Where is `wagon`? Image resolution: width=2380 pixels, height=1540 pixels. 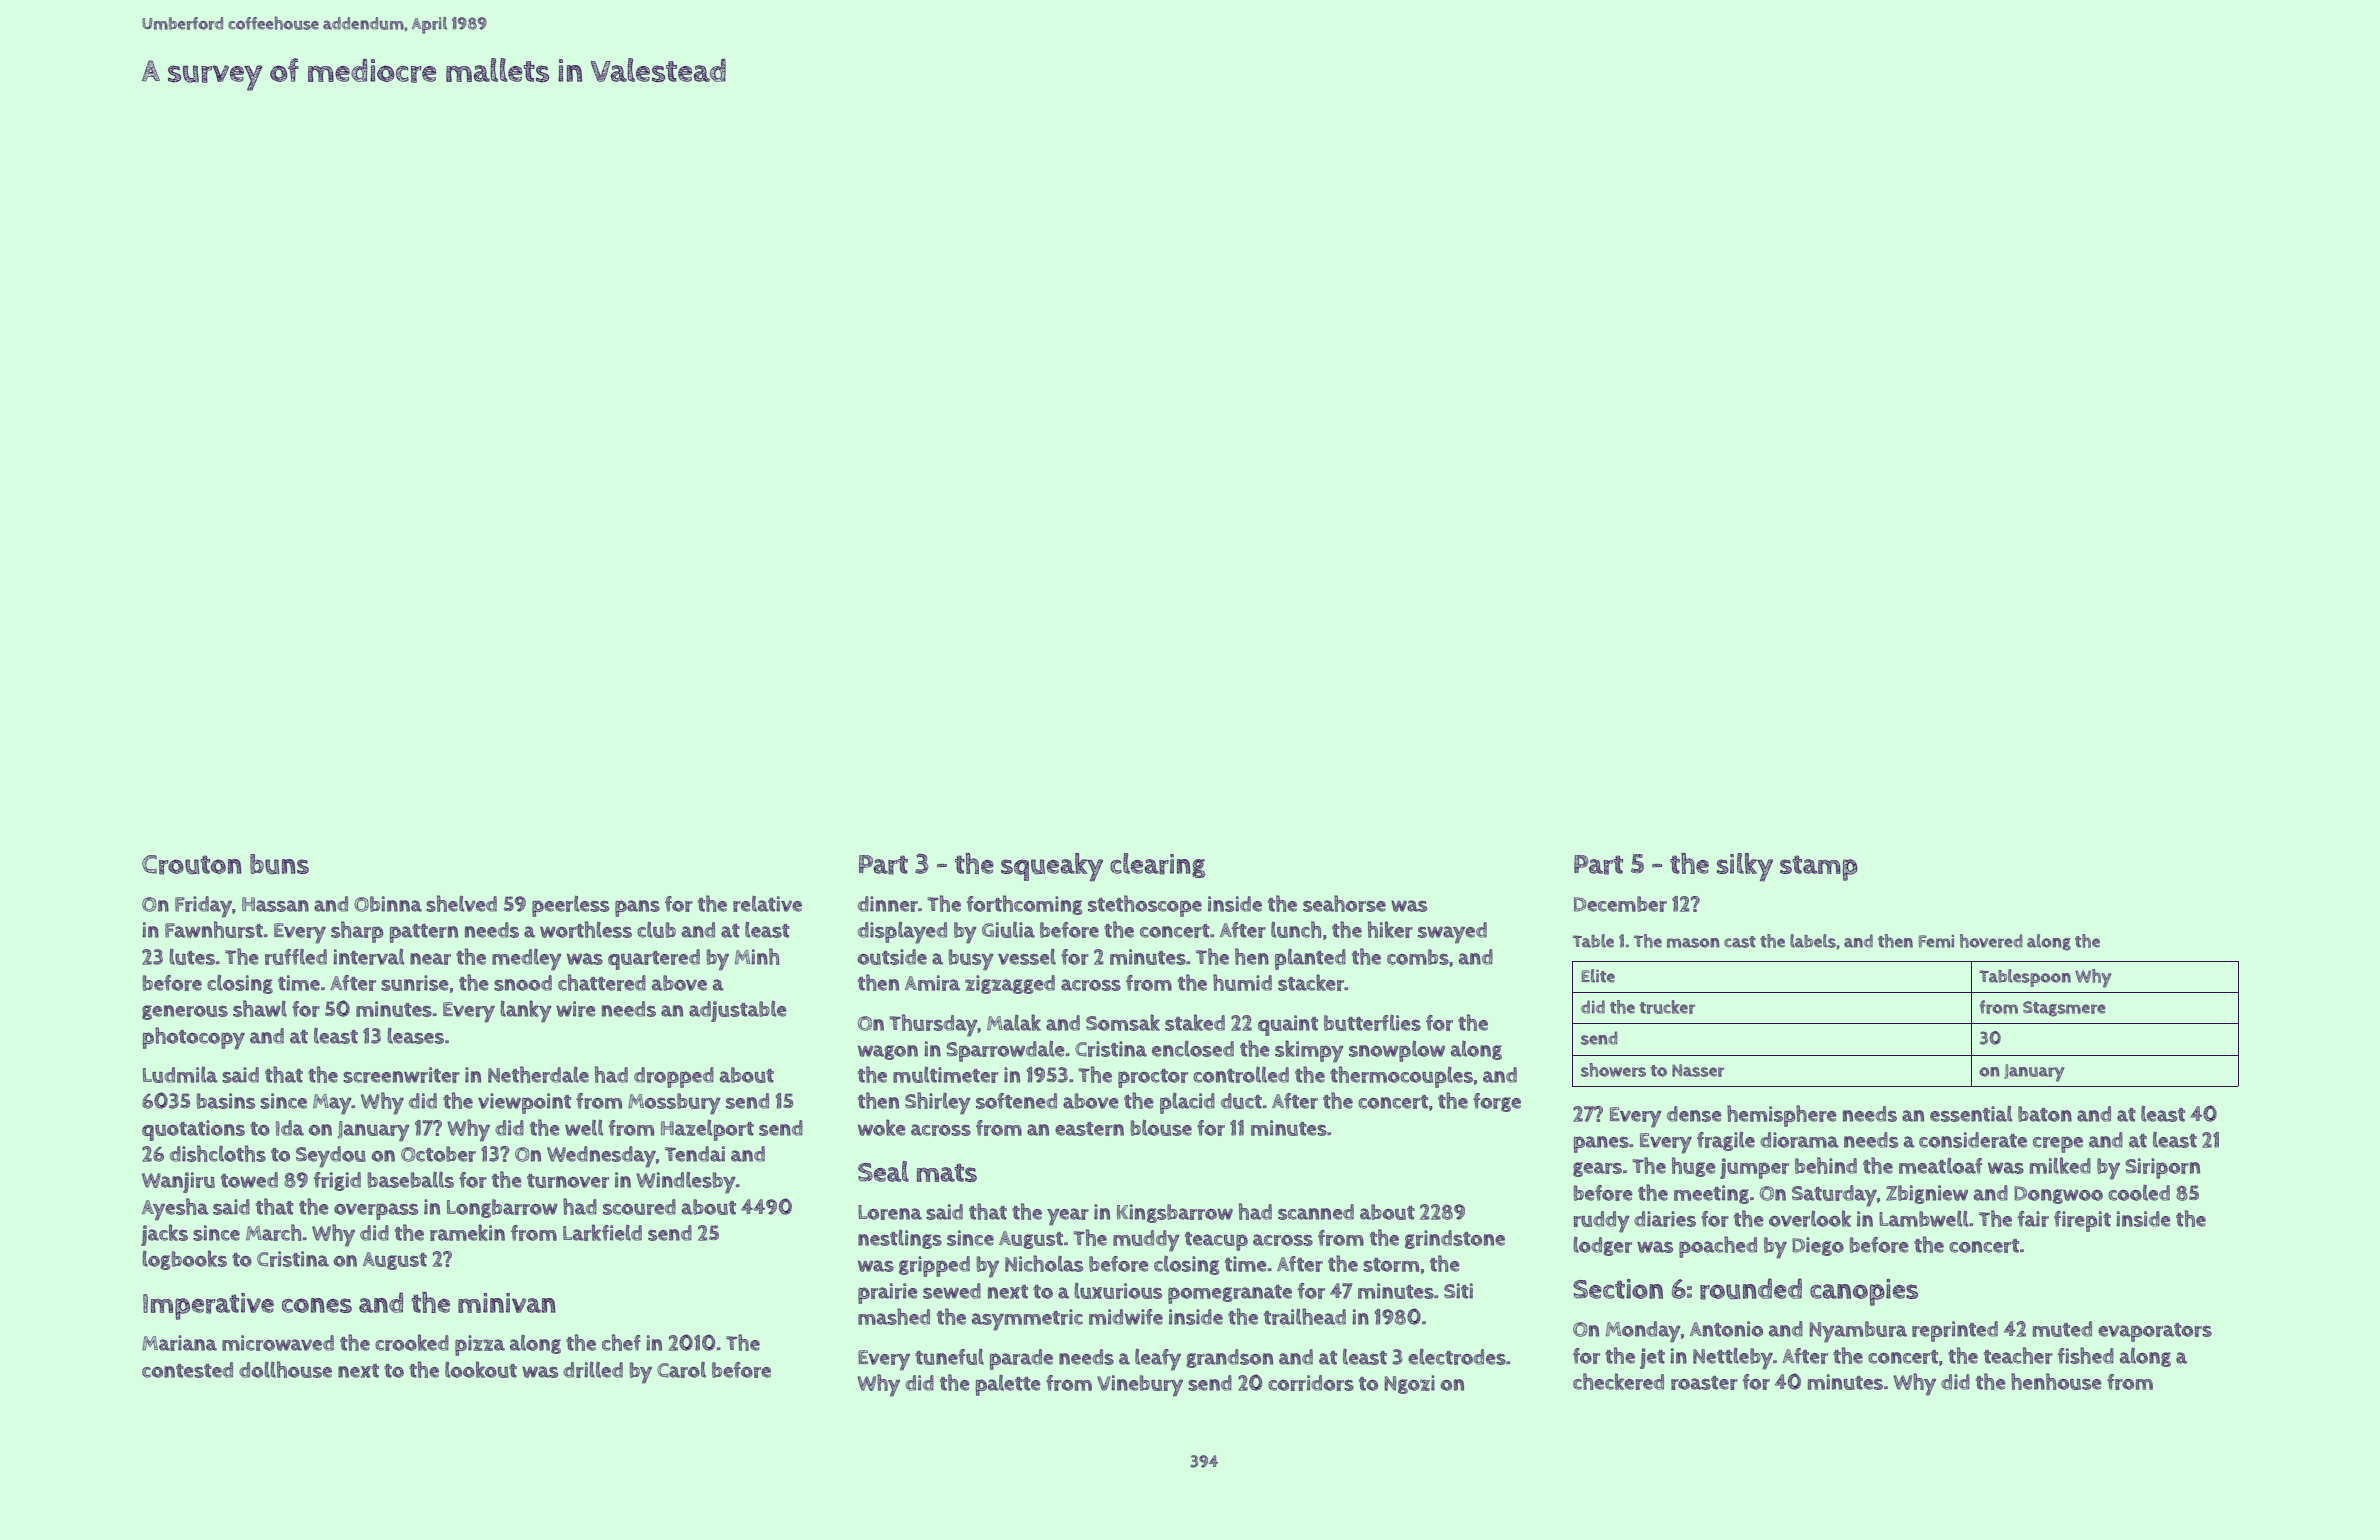
wagon is located at coordinates (888, 1052).
